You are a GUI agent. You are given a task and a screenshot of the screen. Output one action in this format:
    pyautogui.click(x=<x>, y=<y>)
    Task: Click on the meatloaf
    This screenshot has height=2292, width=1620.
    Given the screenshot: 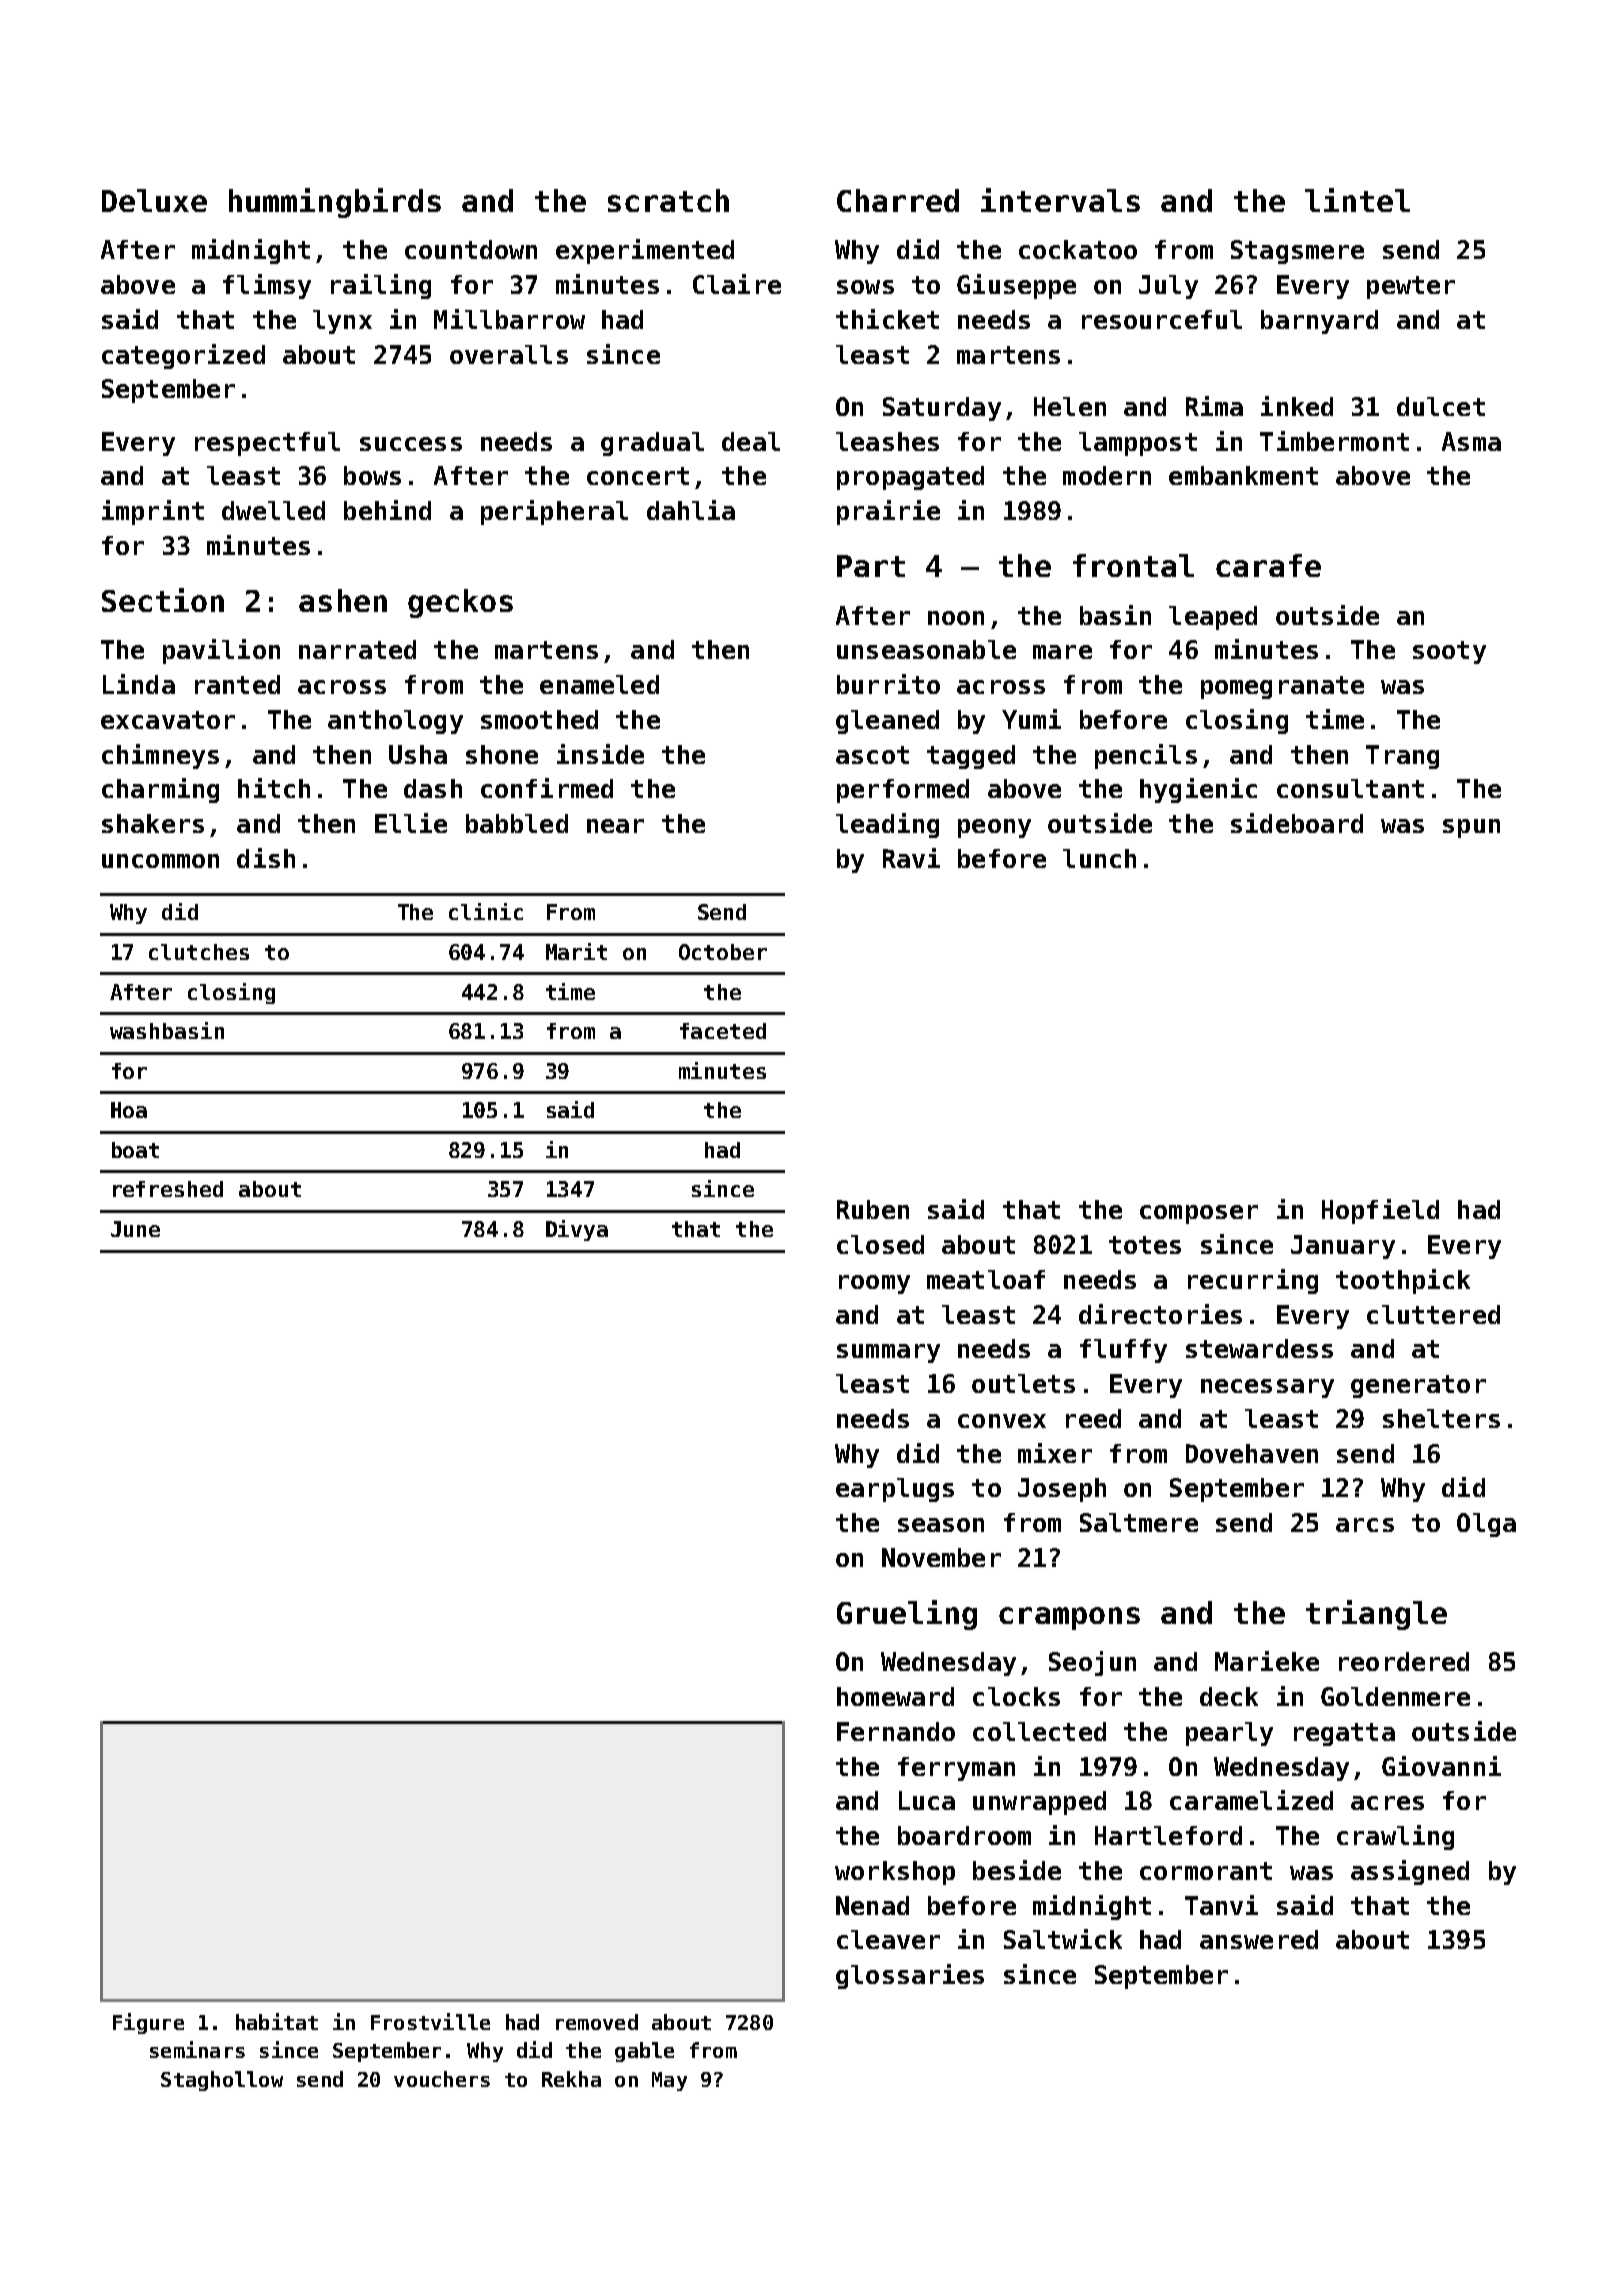 What is the action you would take?
    pyautogui.click(x=986, y=1279)
